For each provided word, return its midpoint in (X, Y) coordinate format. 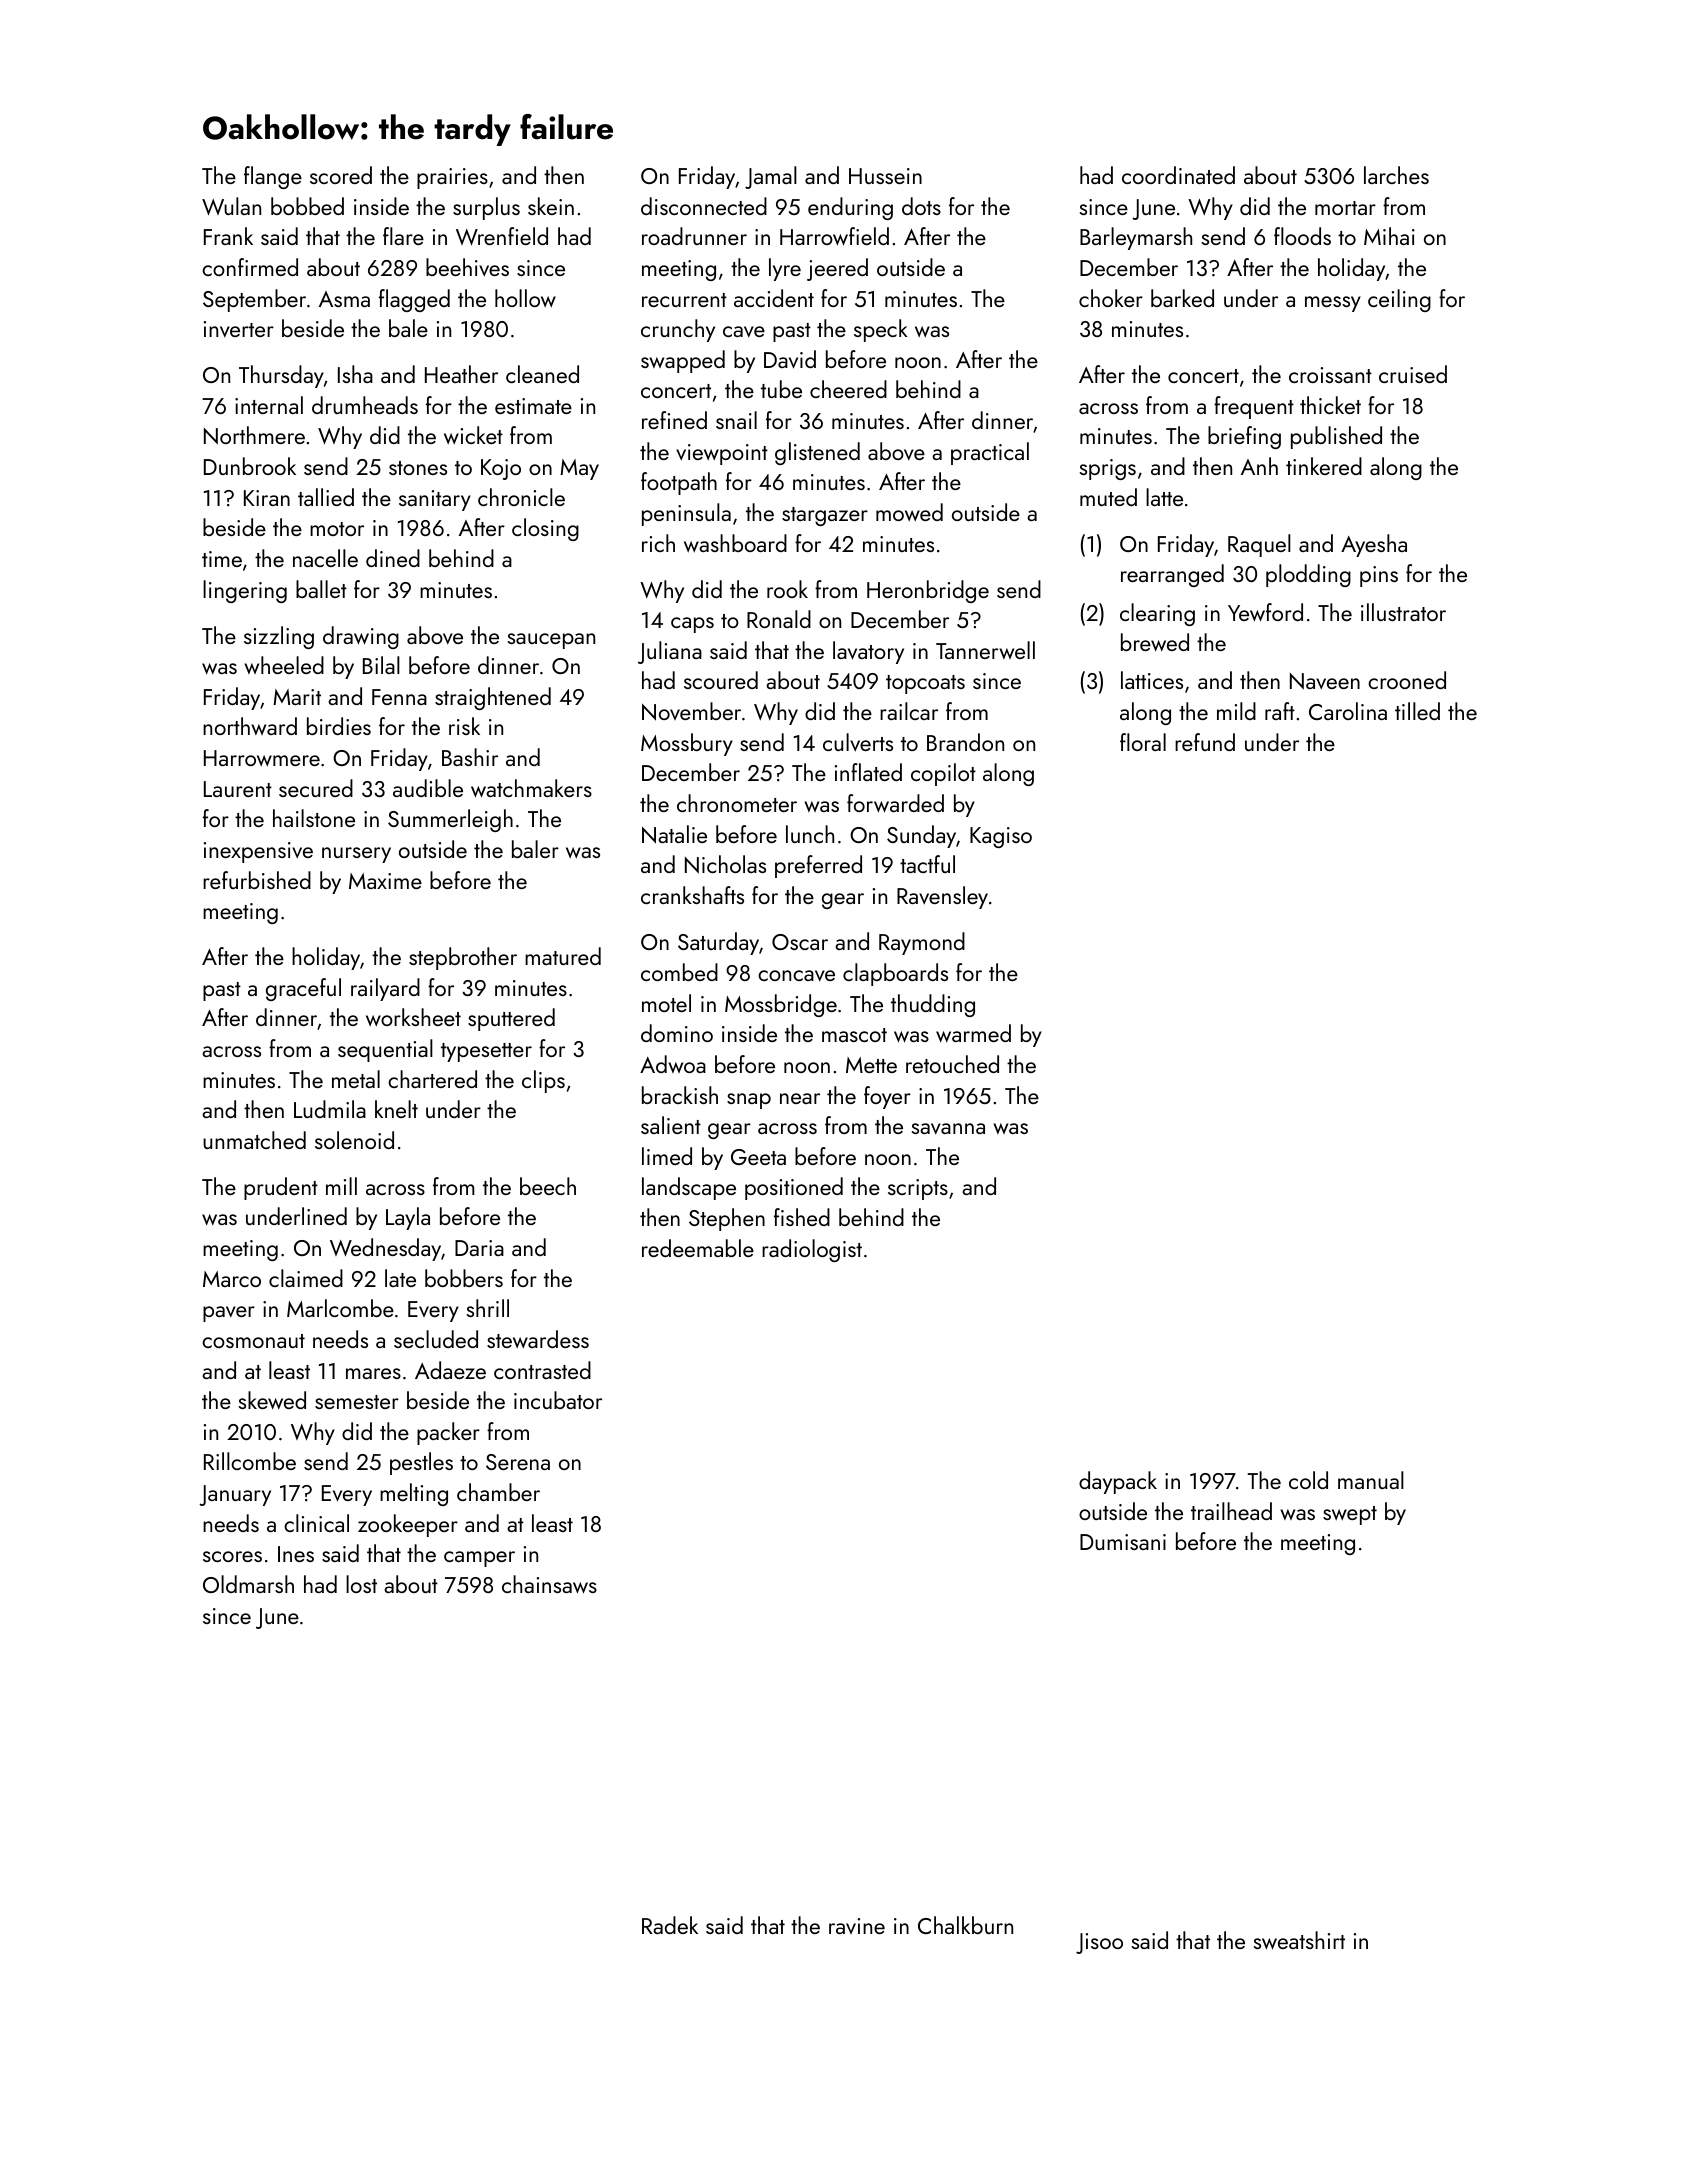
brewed (1155, 642)
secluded (436, 1339)
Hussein (885, 176)
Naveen (1325, 681)
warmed (973, 1033)
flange (273, 177)
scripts (918, 1189)
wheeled (284, 665)
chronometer (737, 803)
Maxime (385, 881)
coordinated (1178, 175)
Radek (670, 1925)
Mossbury (687, 744)
